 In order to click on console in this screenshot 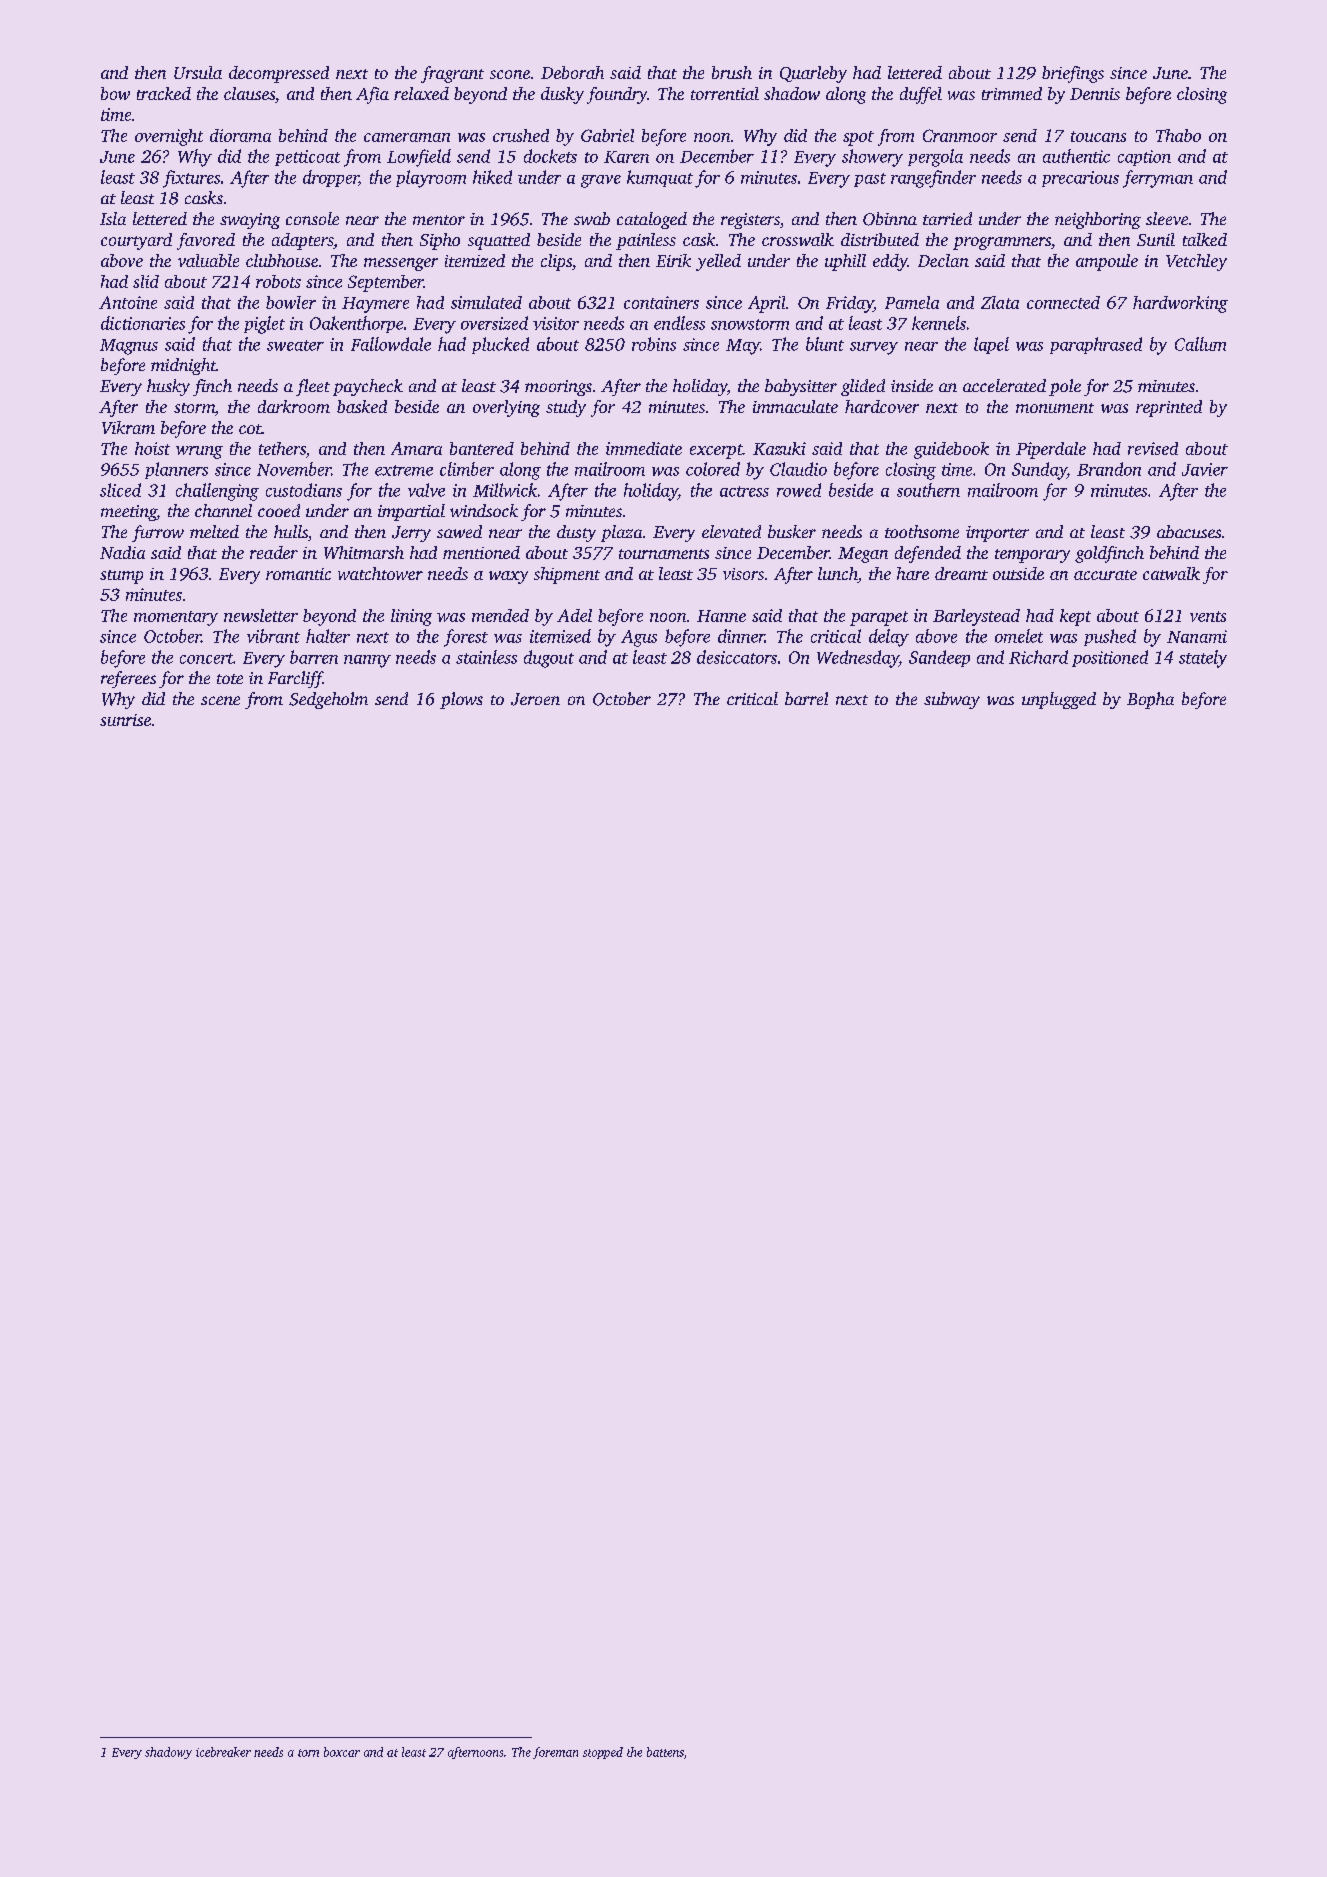, I will do `click(312, 218)`.
